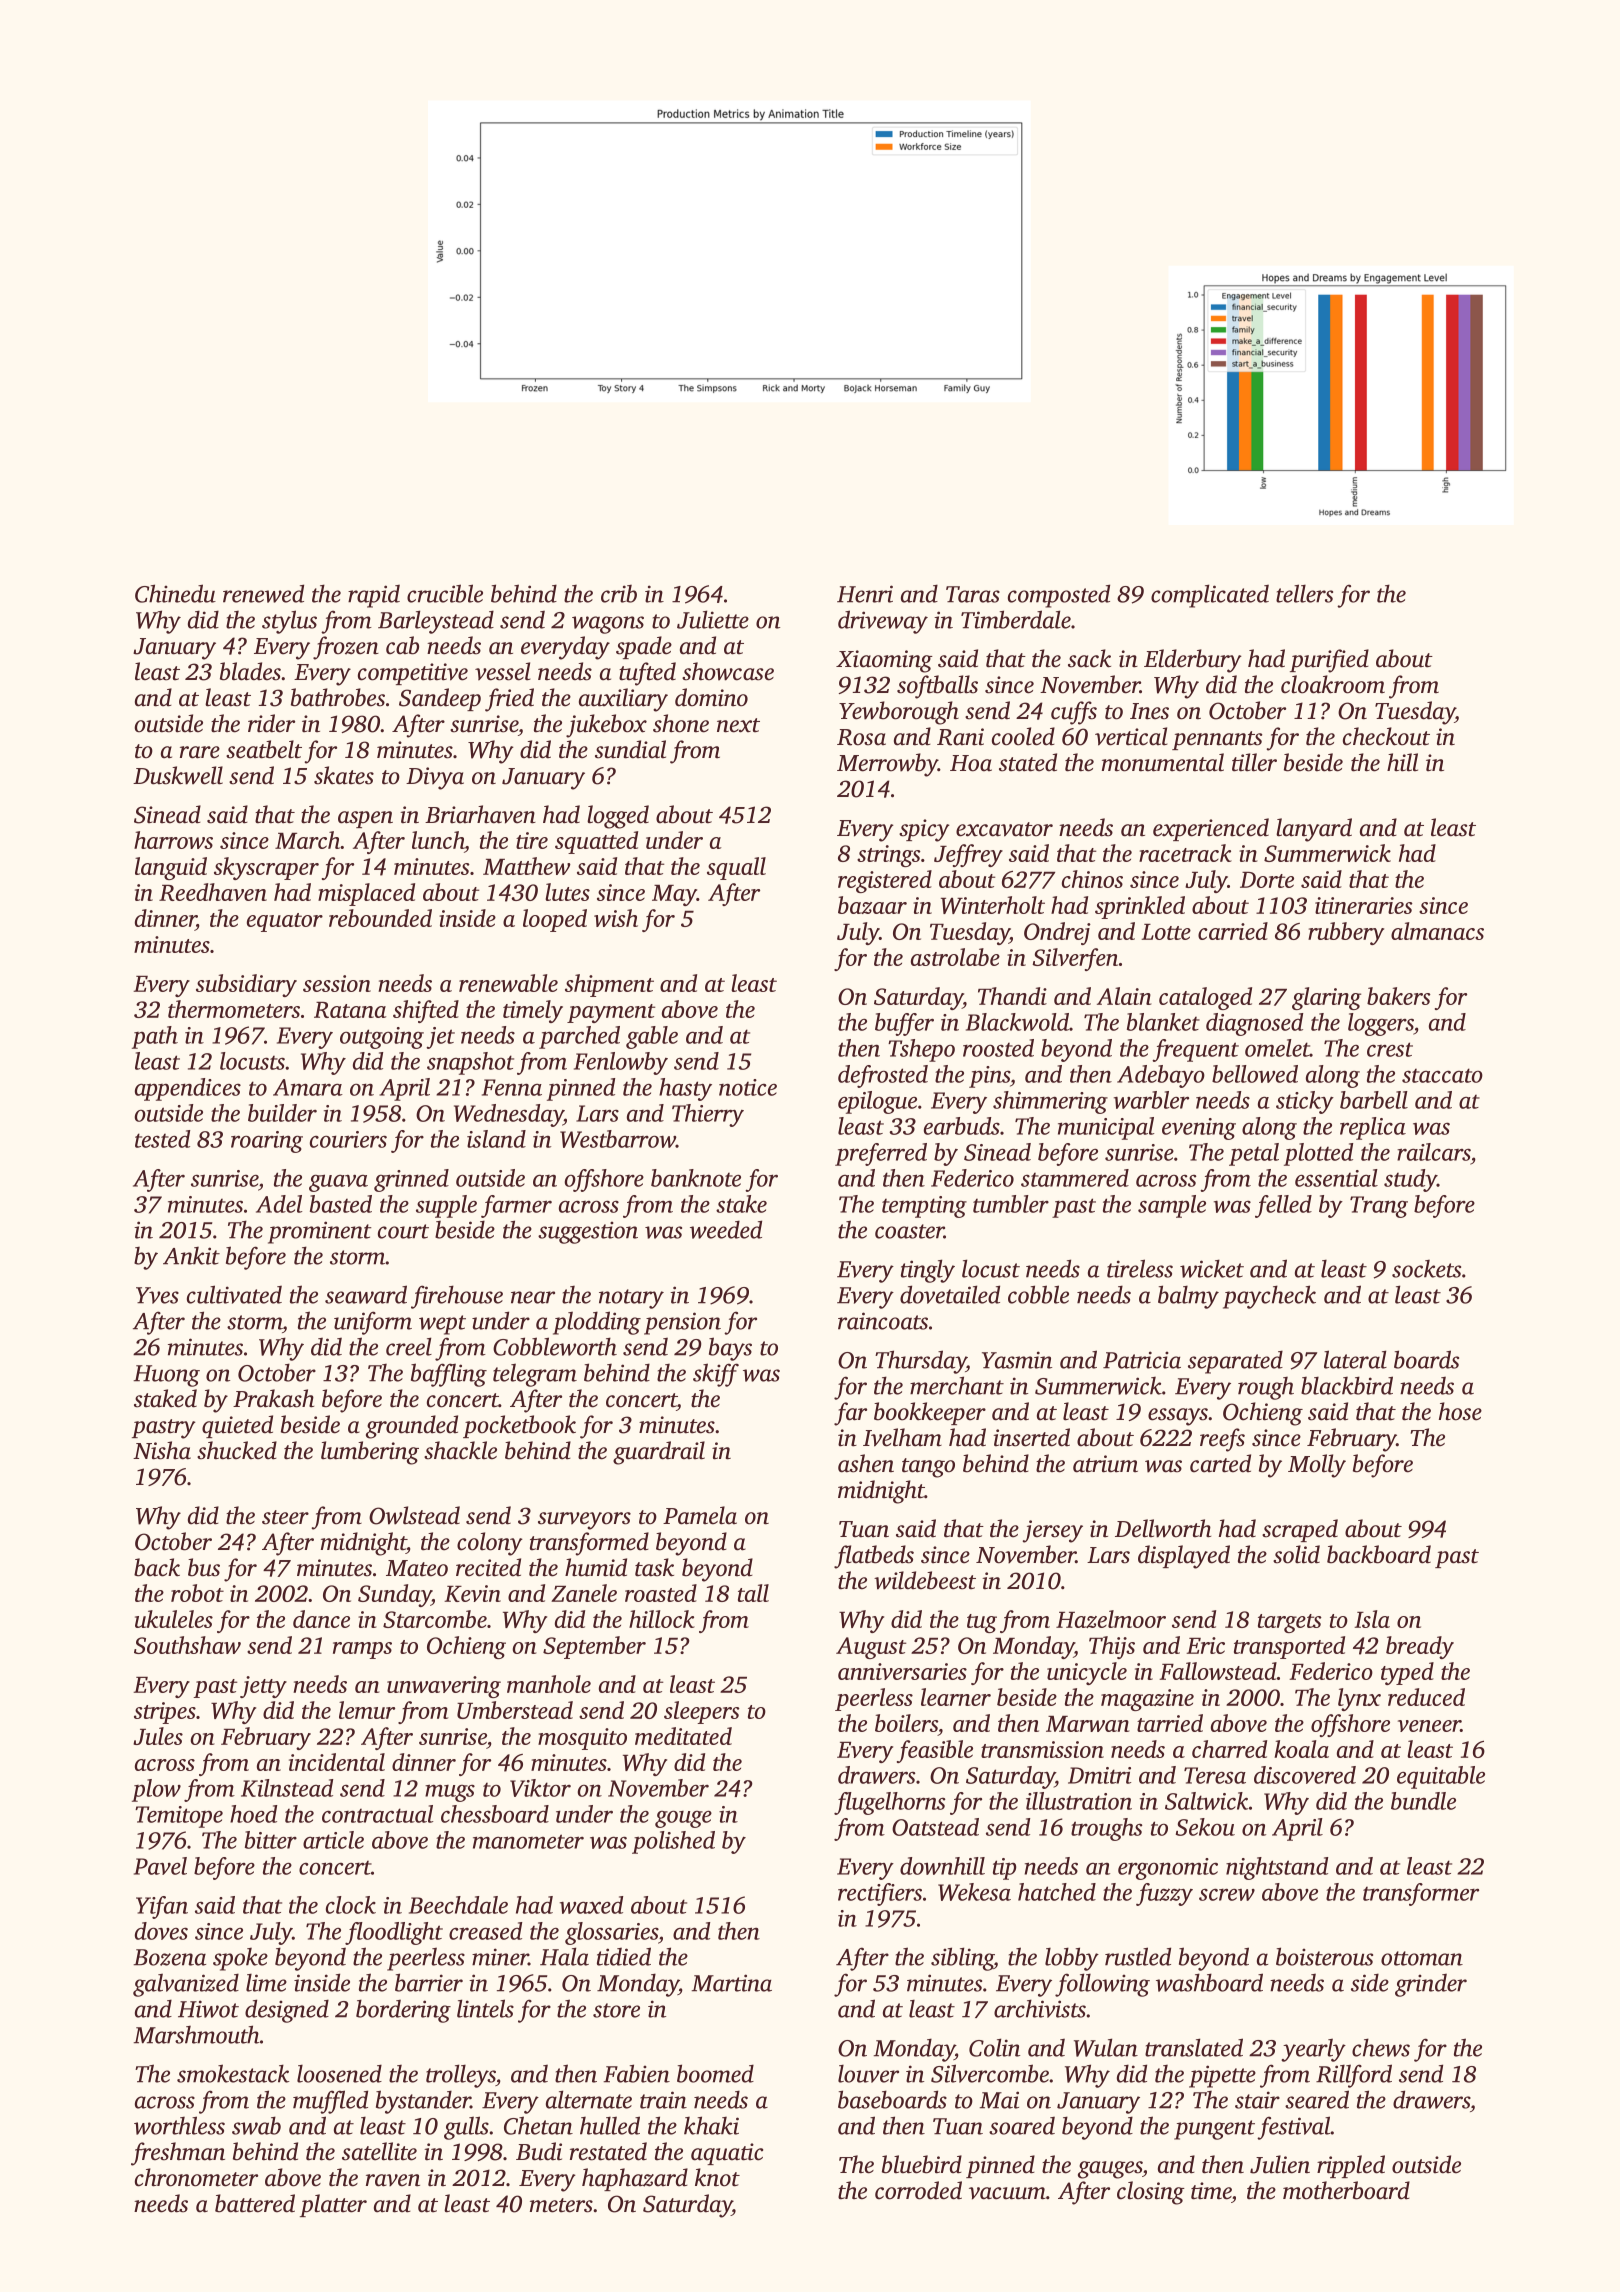 The image size is (1620, 2292). I want to click on sibling, so click(962, 1959).
